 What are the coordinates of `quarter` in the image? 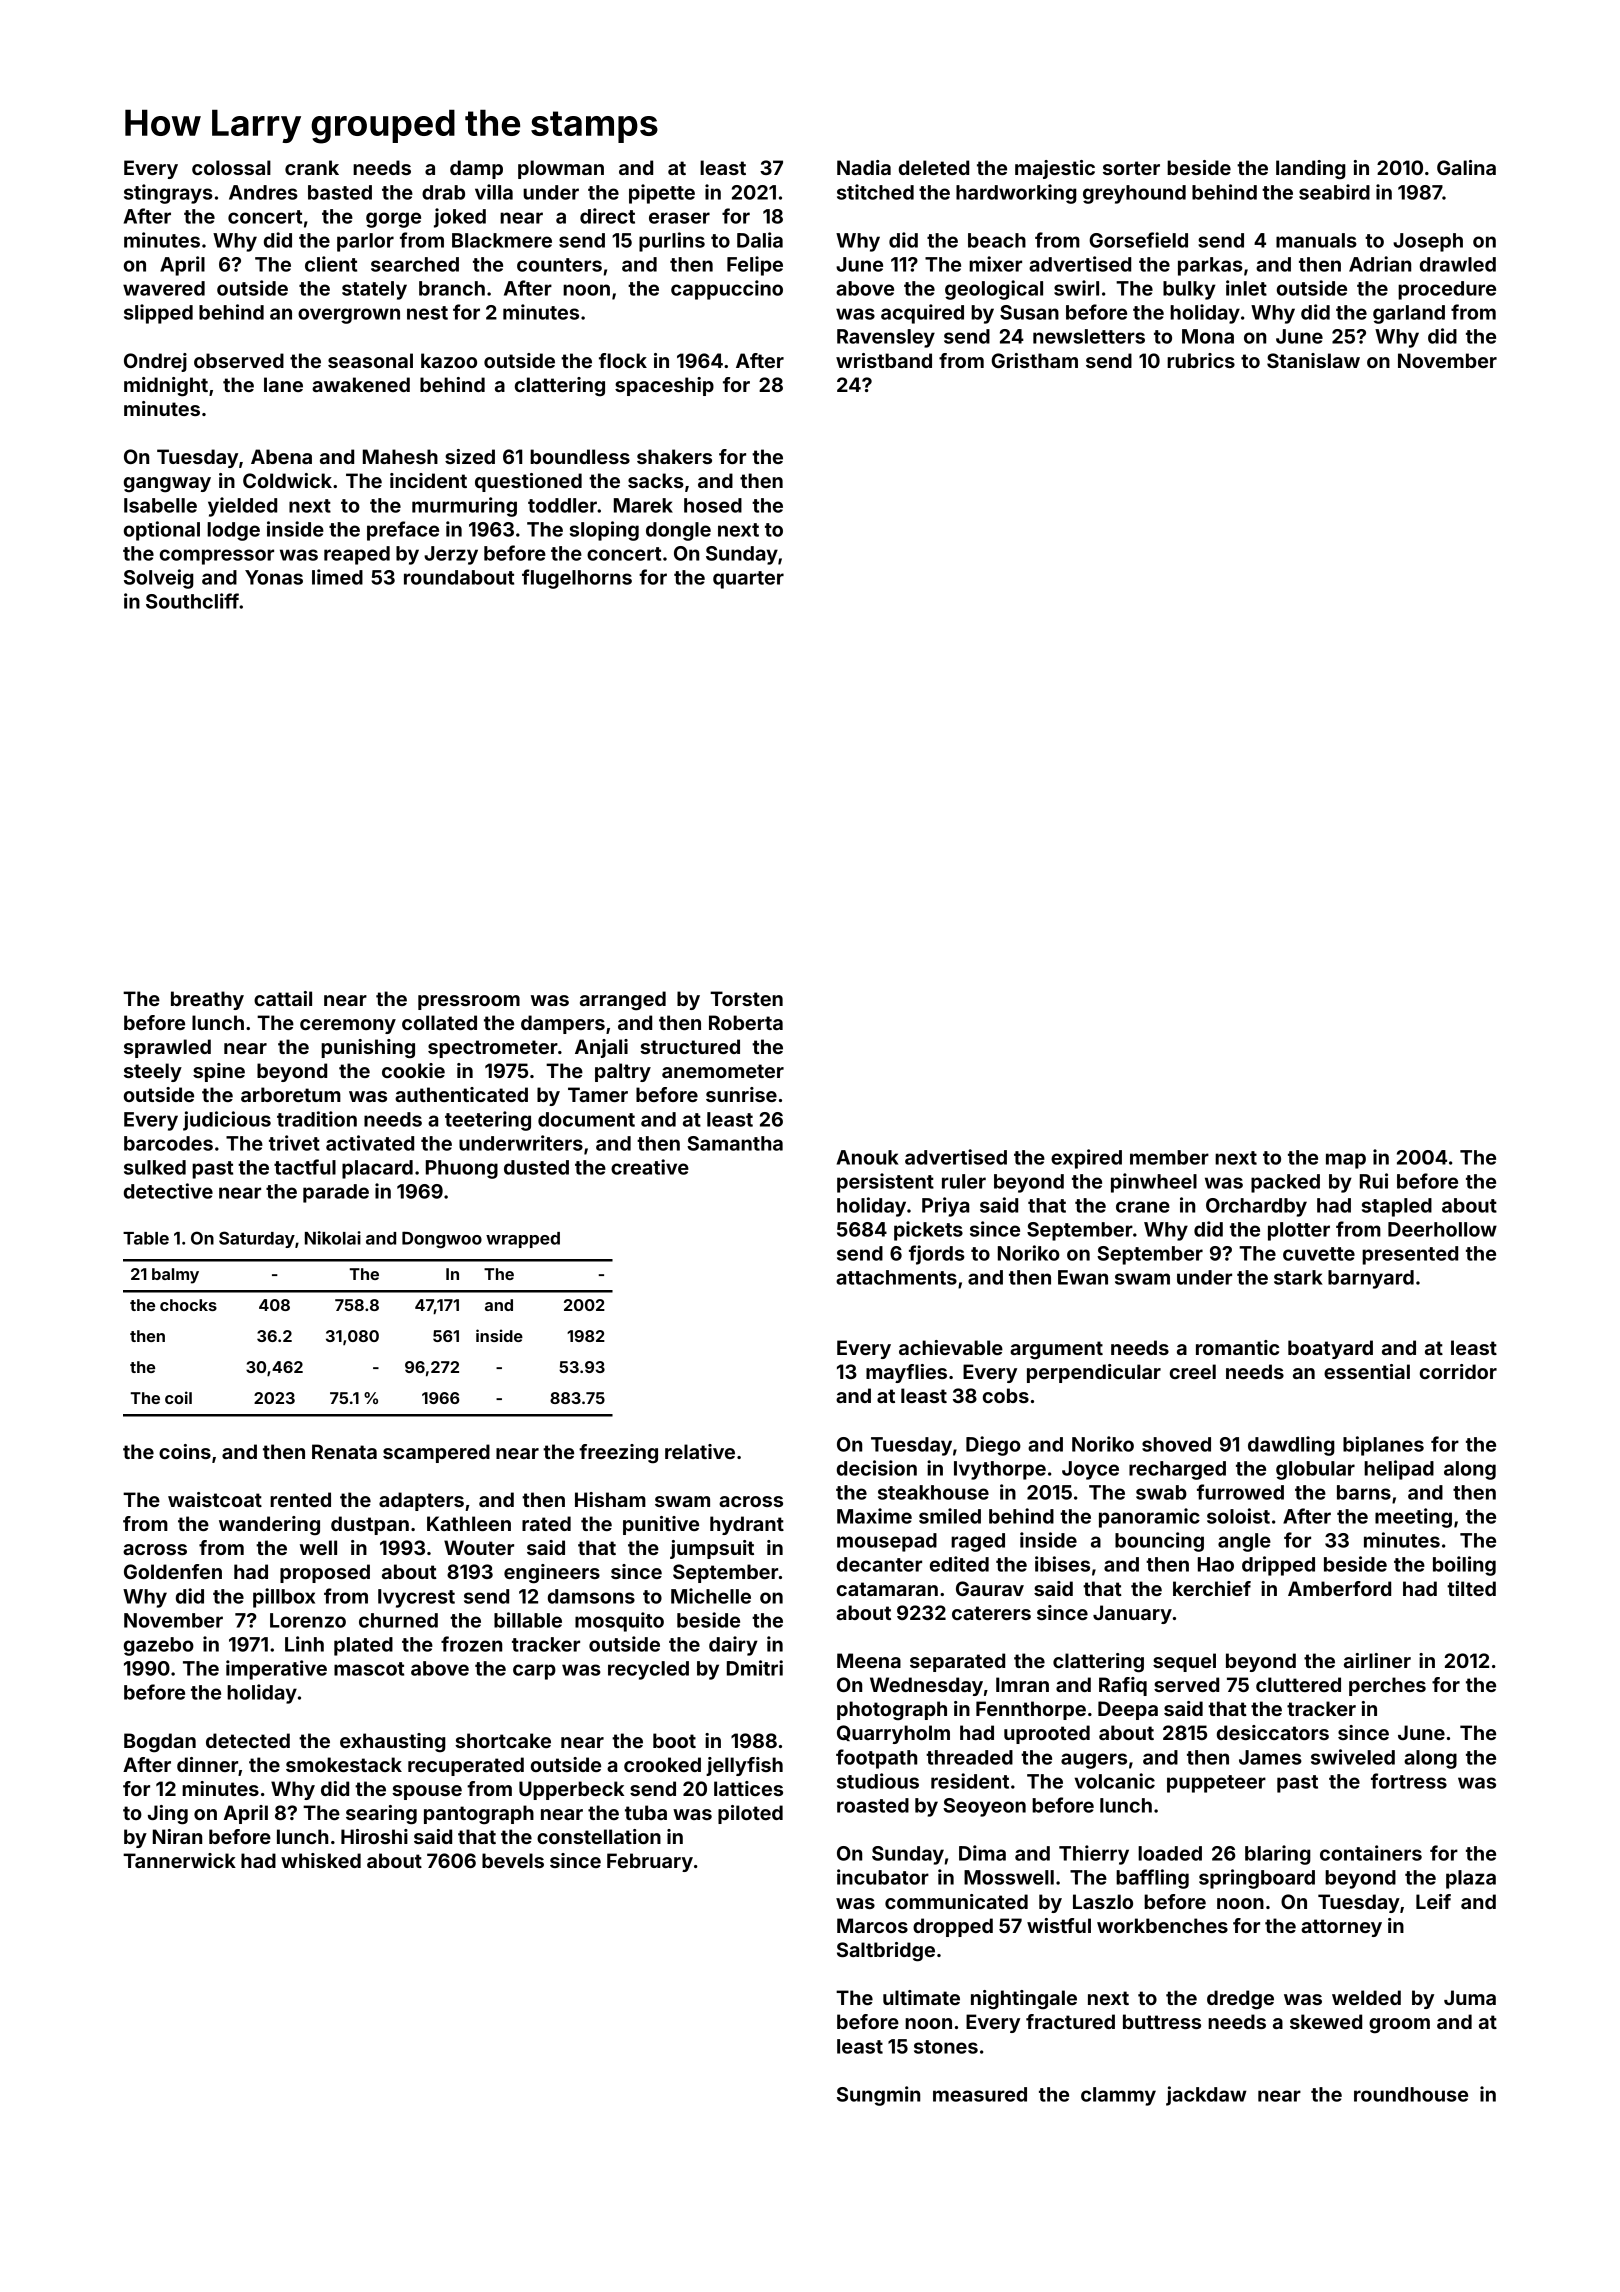 It's located at (748, 580).
